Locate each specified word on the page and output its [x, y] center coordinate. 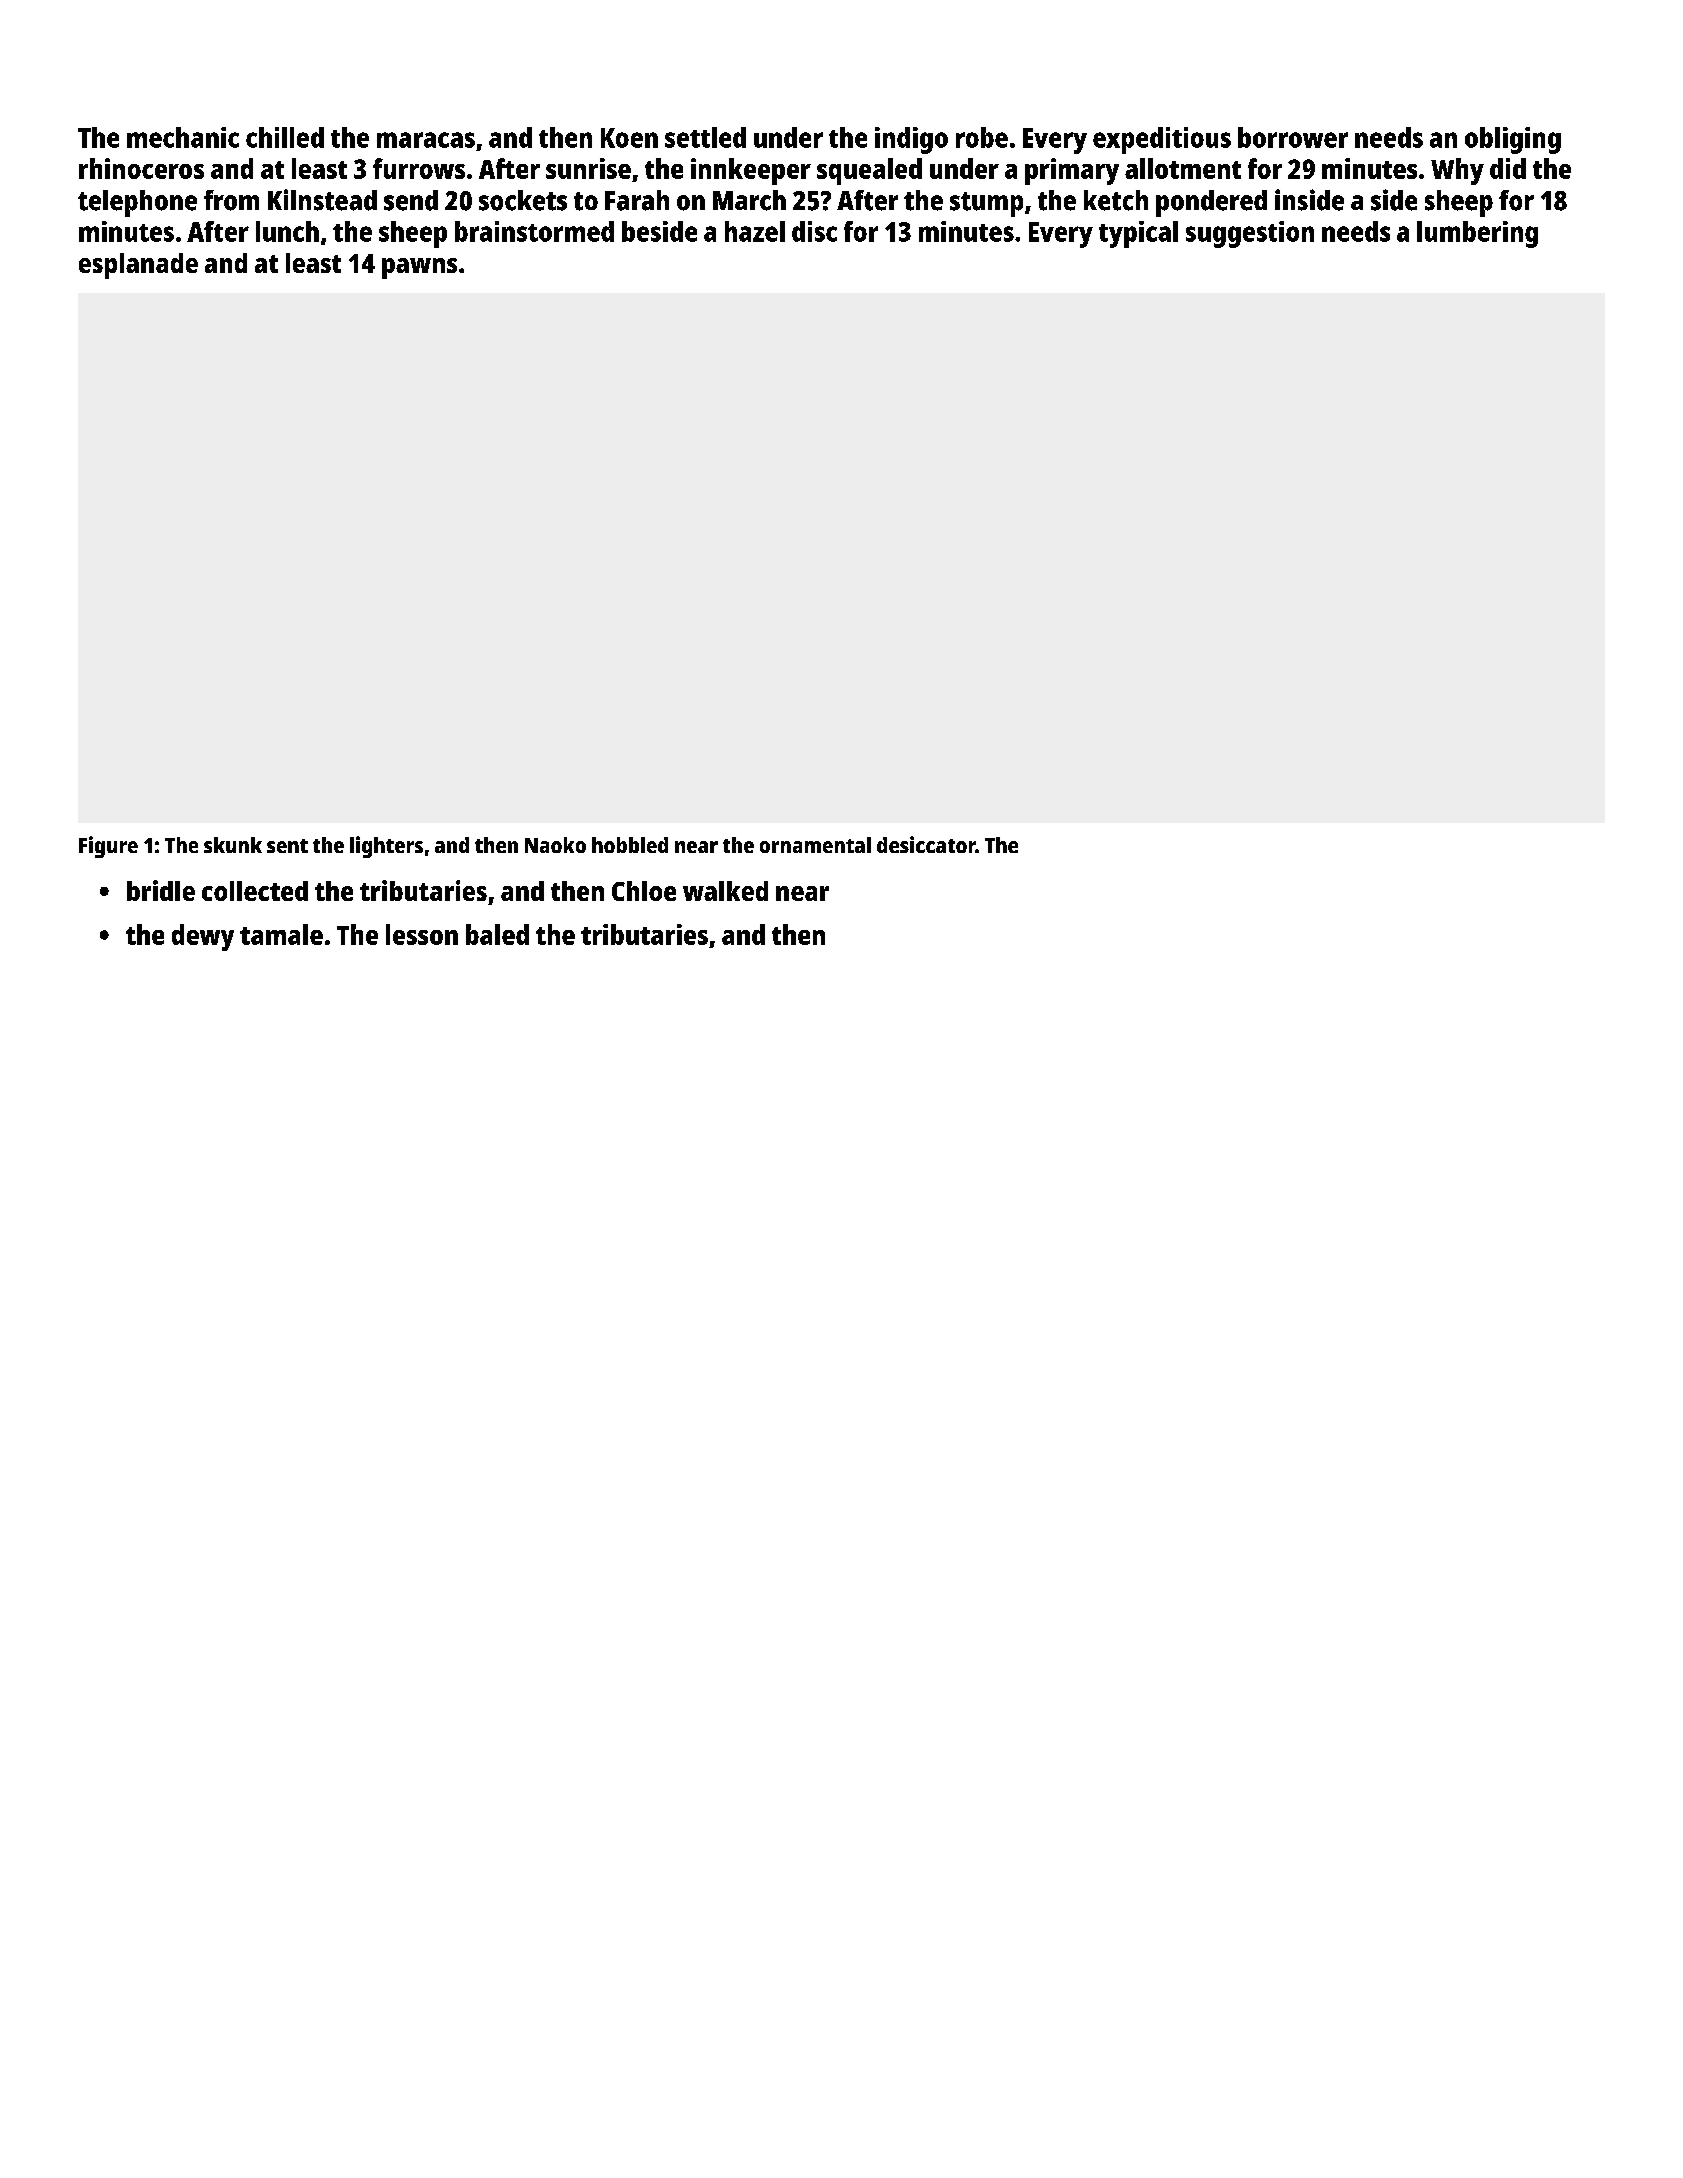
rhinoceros [141, 168]
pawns [419, 268]
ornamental [815, 845]
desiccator [926, 844]
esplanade [138, 266]
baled [497, 934]
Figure [108, 847]
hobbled [630, 845]
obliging [1513, 140]
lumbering [1477, 234]
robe [982, 137]
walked [725, 891]
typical [1138, 234]
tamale [281, 934]
